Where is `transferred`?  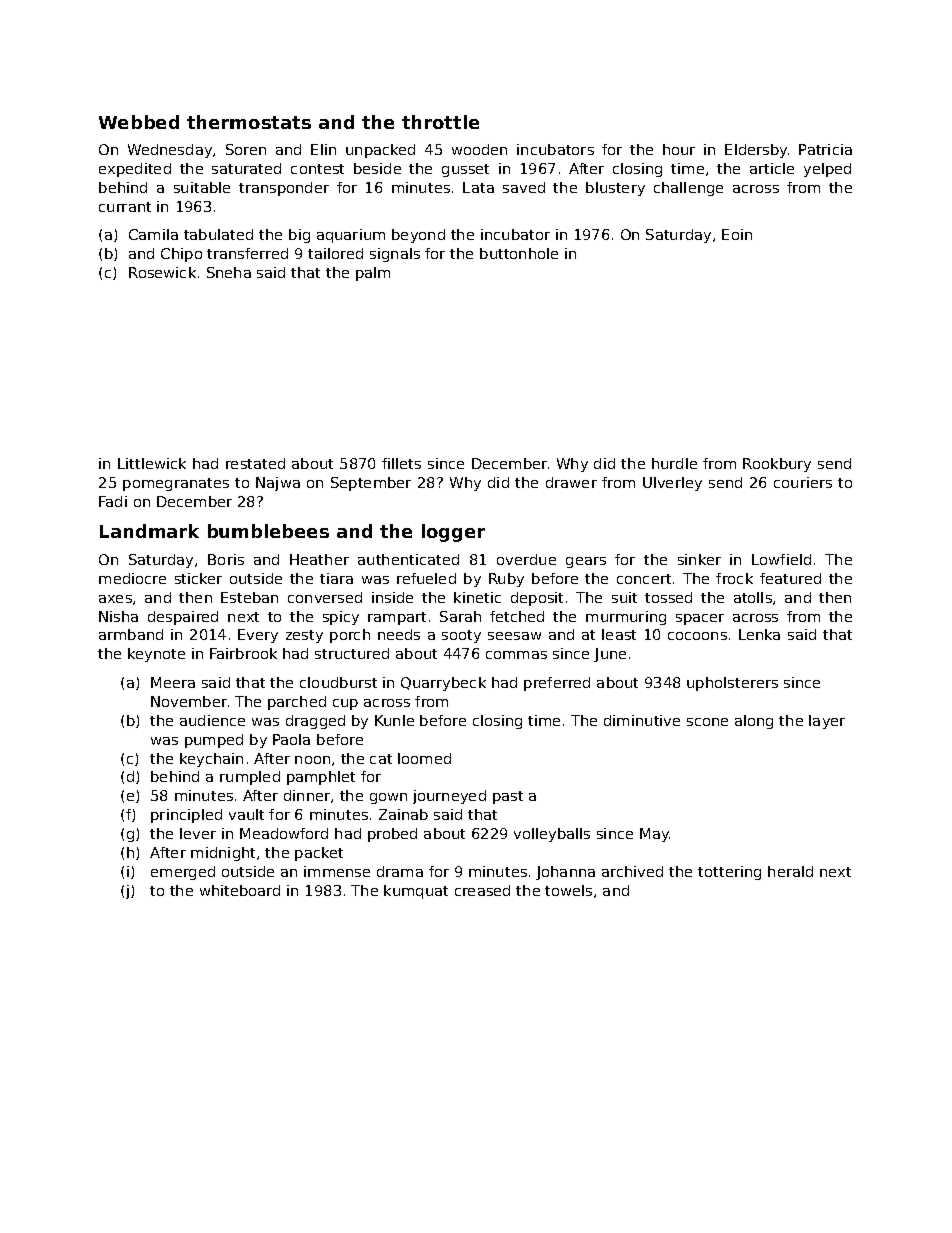 transferred is located at coordinates (247, 253).
